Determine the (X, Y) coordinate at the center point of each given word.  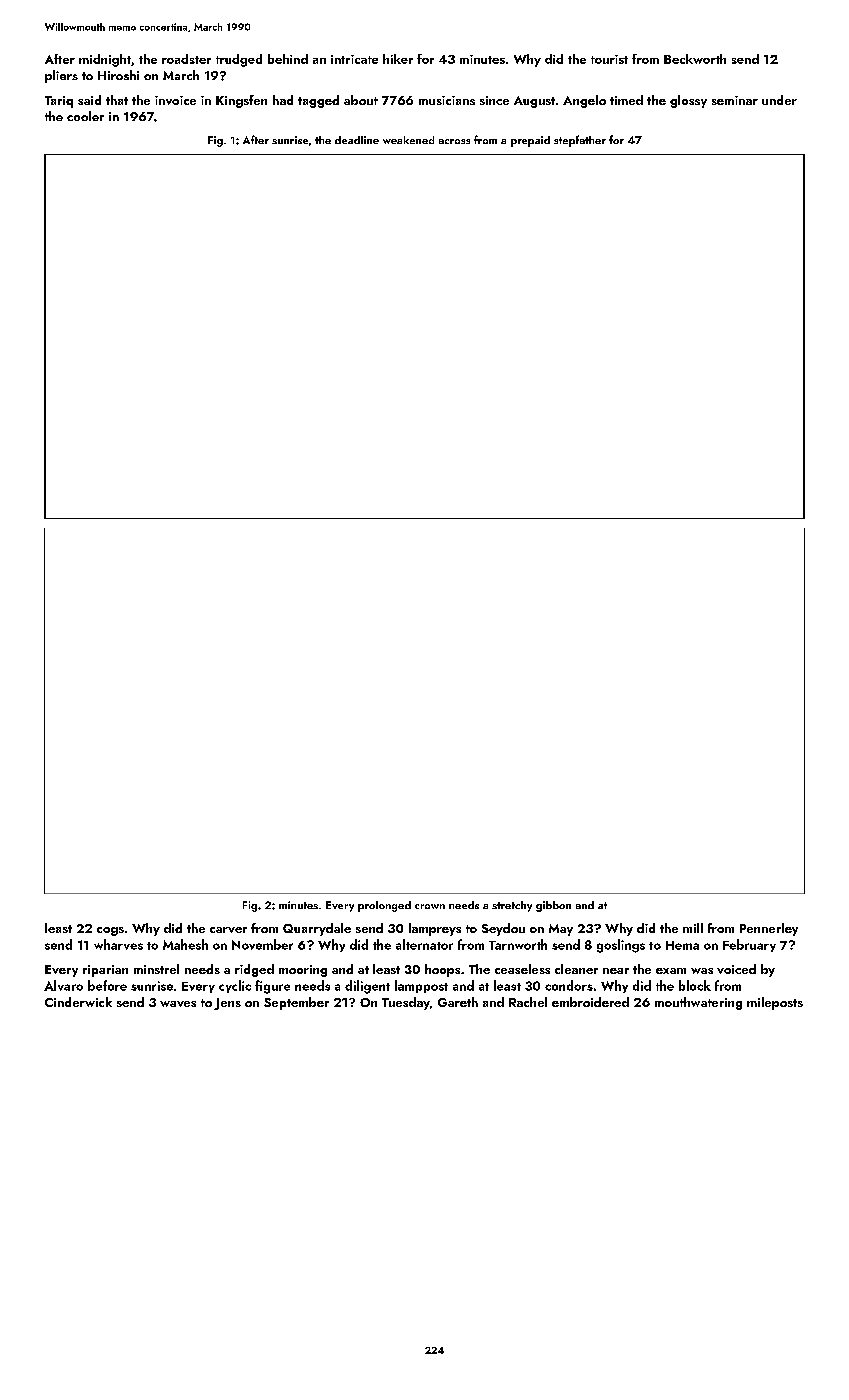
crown (430, 906)
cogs (110, 931)
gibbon (553, 906)
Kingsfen (241, 101)
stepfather (580, 141)
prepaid (530, 141)
